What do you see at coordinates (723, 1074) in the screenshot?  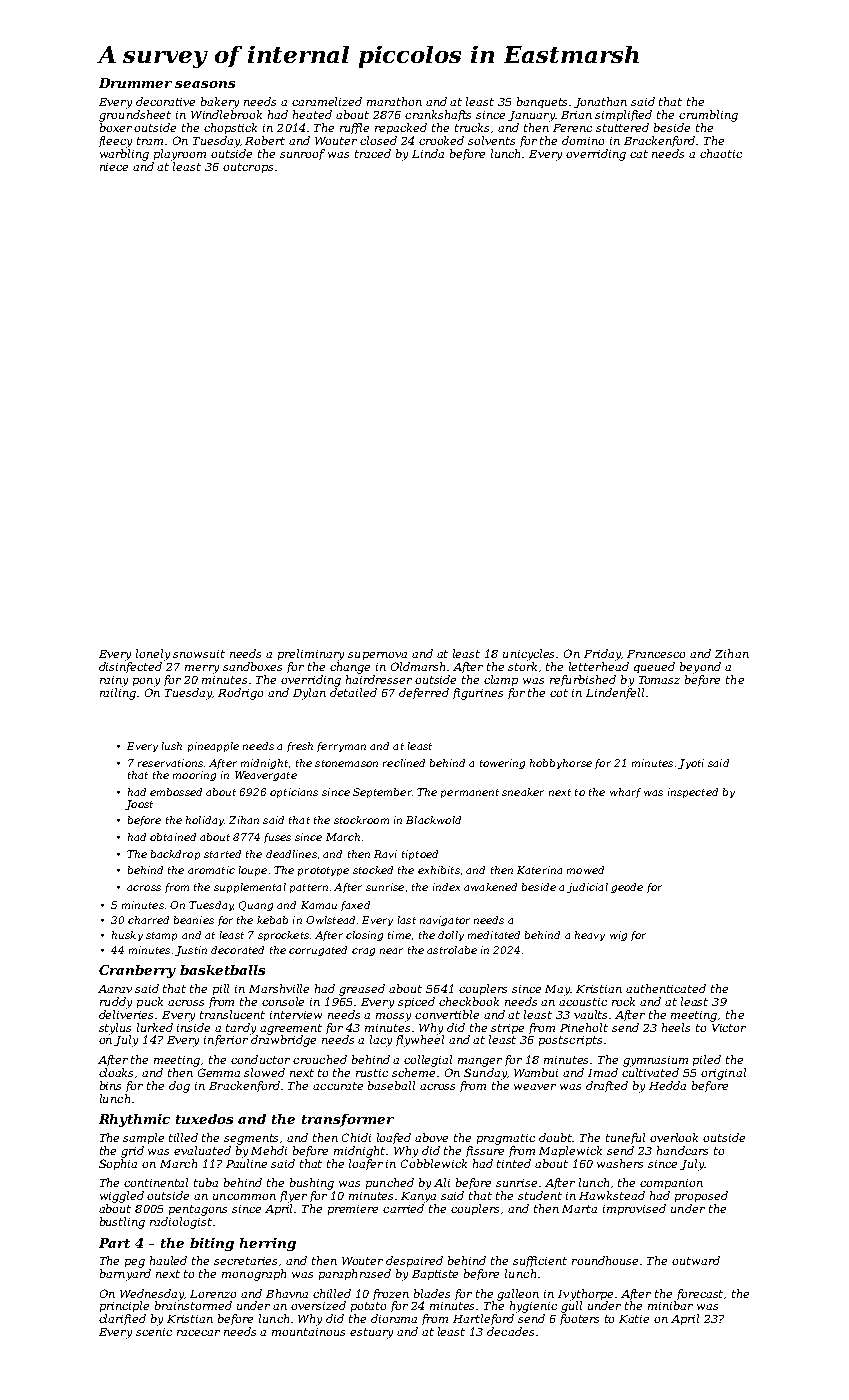 I see `original` at bounding box center [723, 1074].
